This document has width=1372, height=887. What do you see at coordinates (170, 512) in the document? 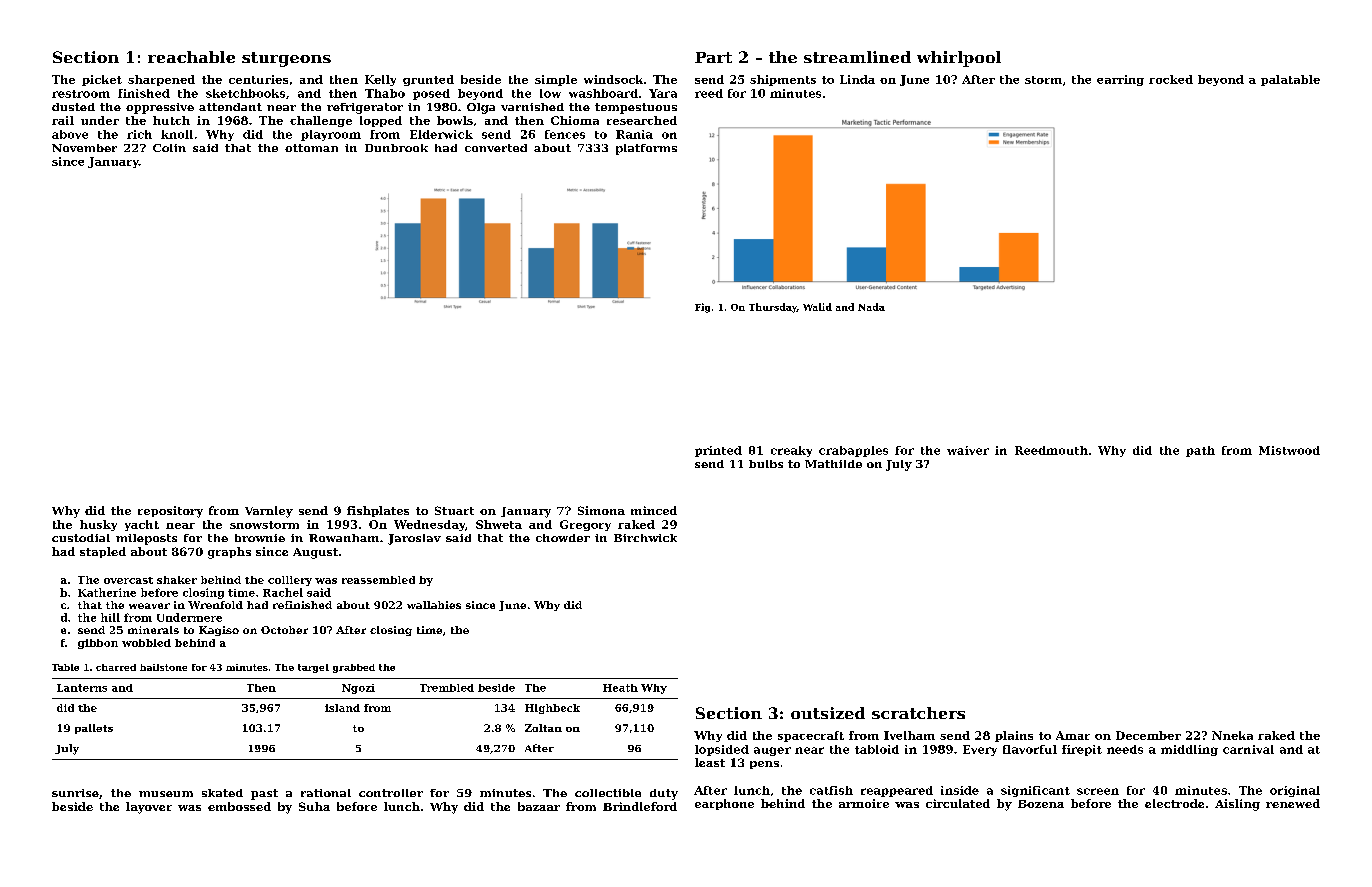
I see `repository` at bounding box center [170, 512].
